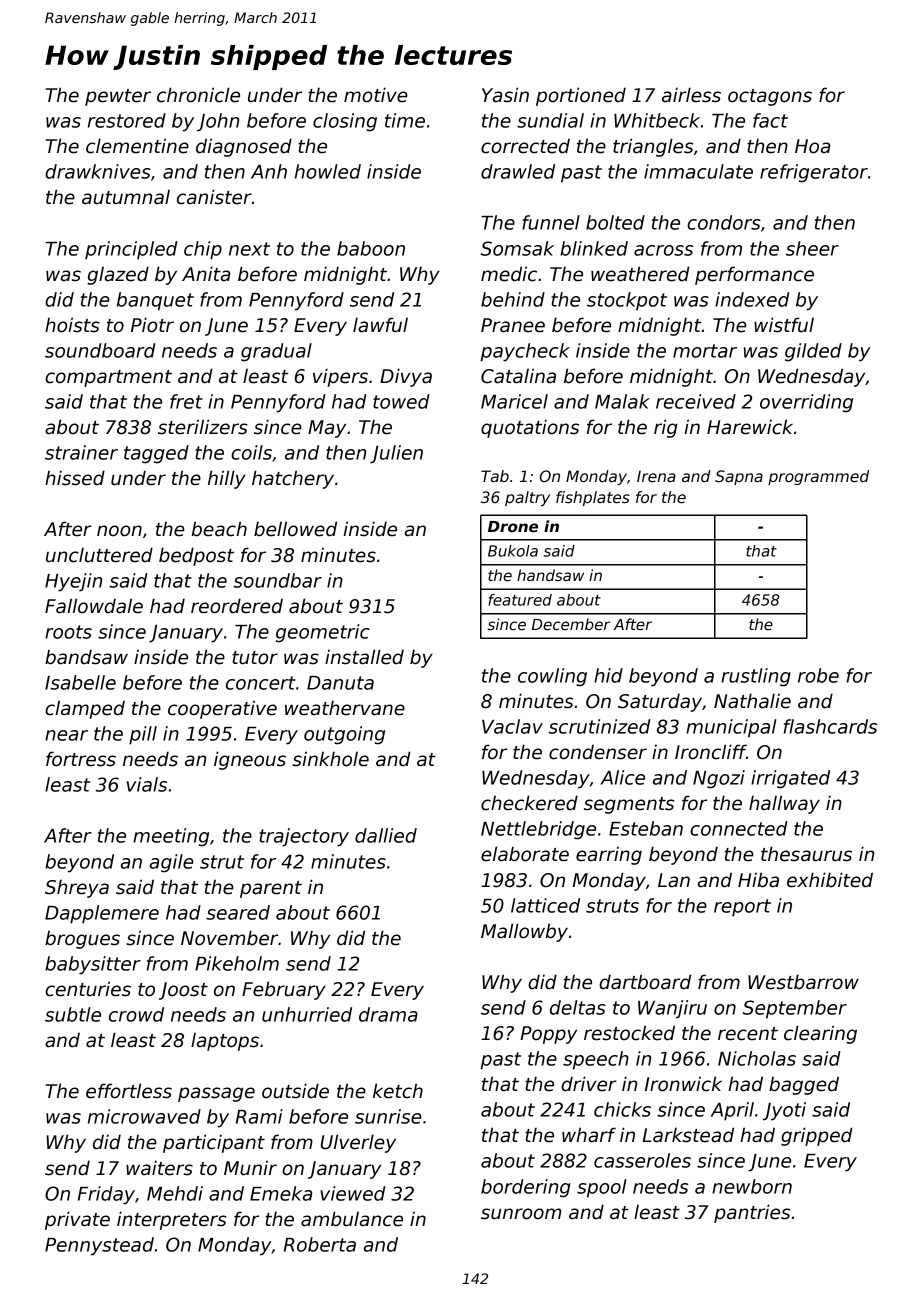 Image resolution: width=924 pixels, height=1308 pixels. I want to click on reordered, so click(237, 606).
